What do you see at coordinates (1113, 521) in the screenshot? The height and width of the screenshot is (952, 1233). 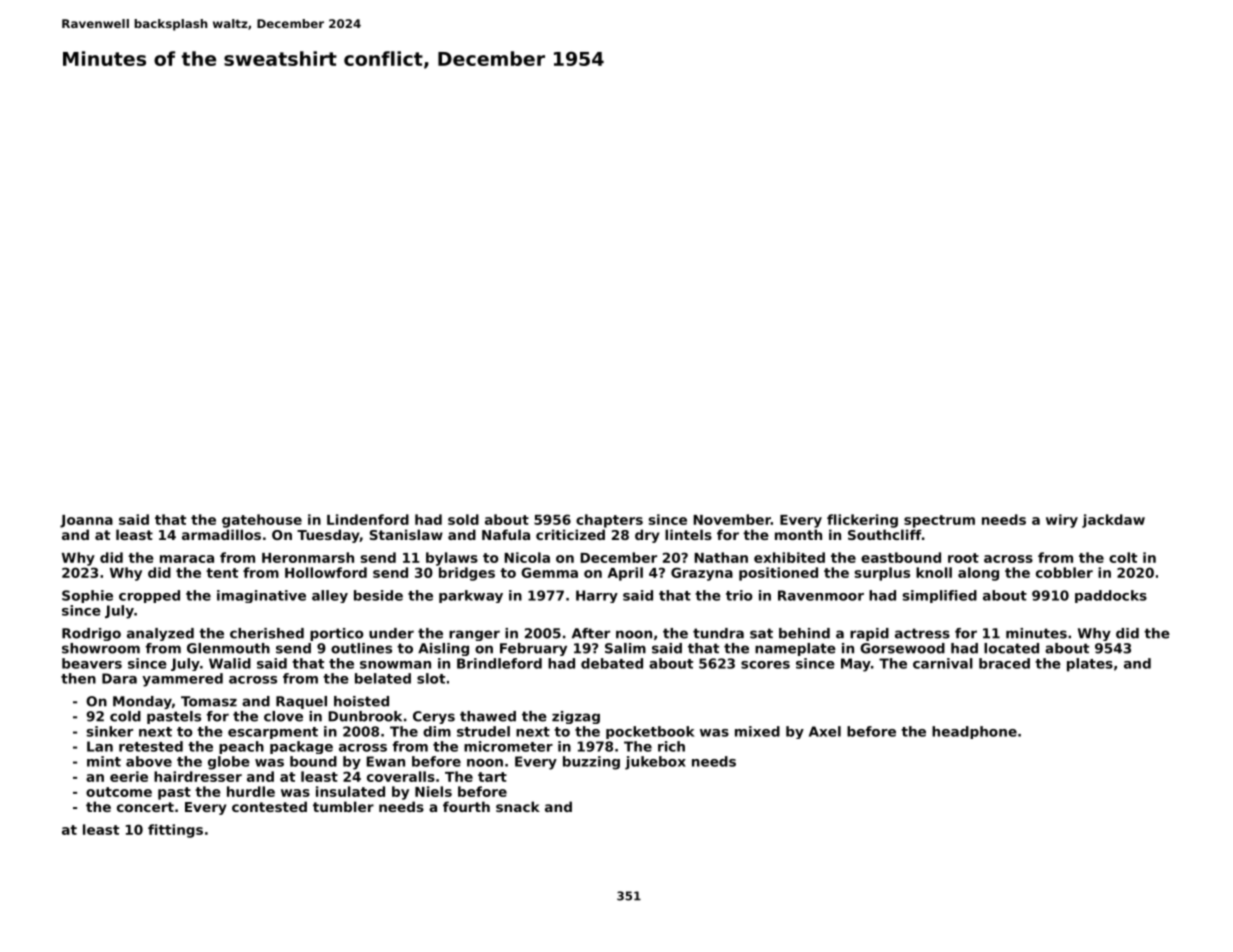 I see `jackdaw` at bounding box center [1113, 521].
